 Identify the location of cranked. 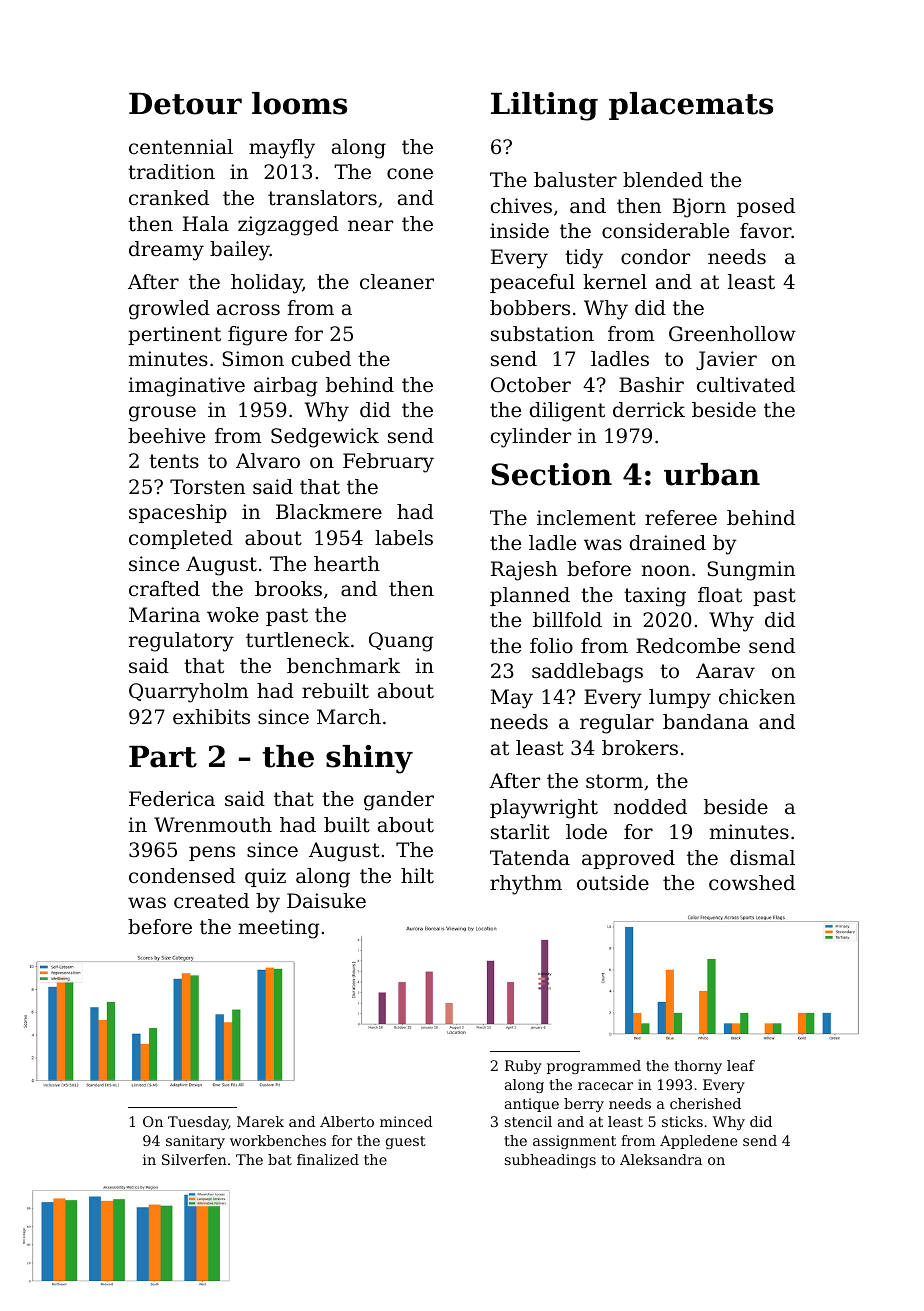
(169, 198).
